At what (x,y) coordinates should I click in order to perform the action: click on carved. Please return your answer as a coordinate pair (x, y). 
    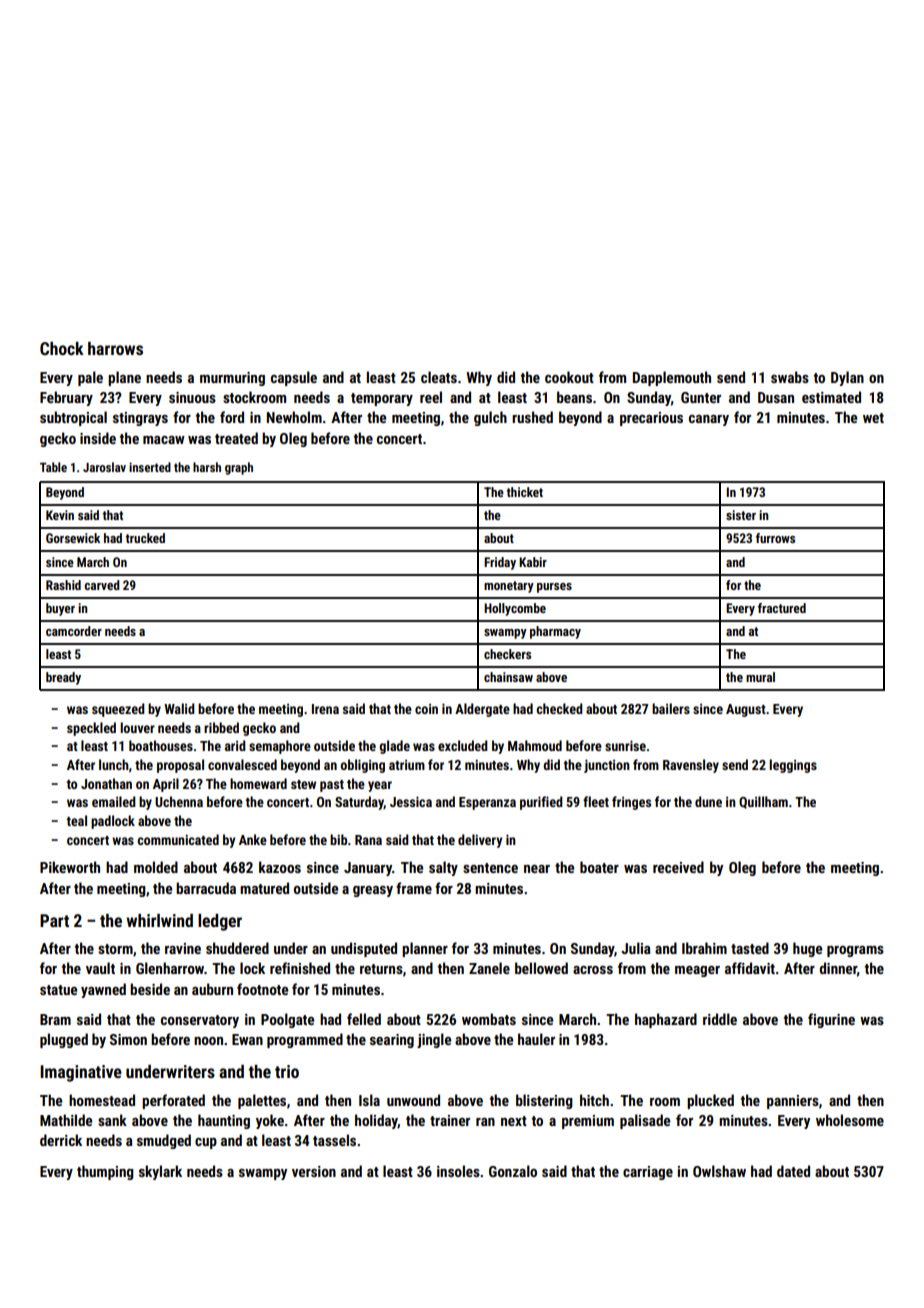
    Looking at the image, I should click on (102, 585).
